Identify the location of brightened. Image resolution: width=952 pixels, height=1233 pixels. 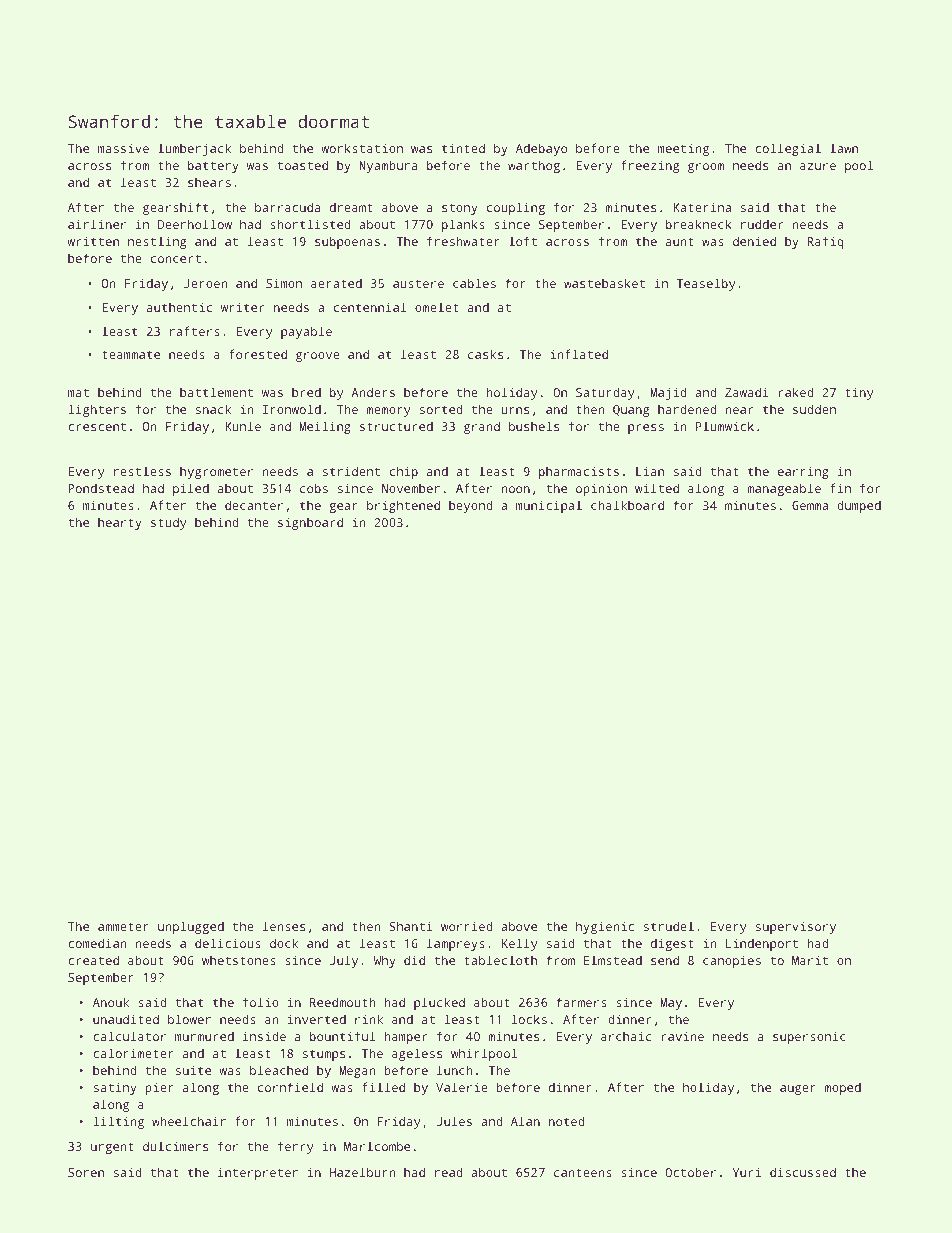
(403, 506).
